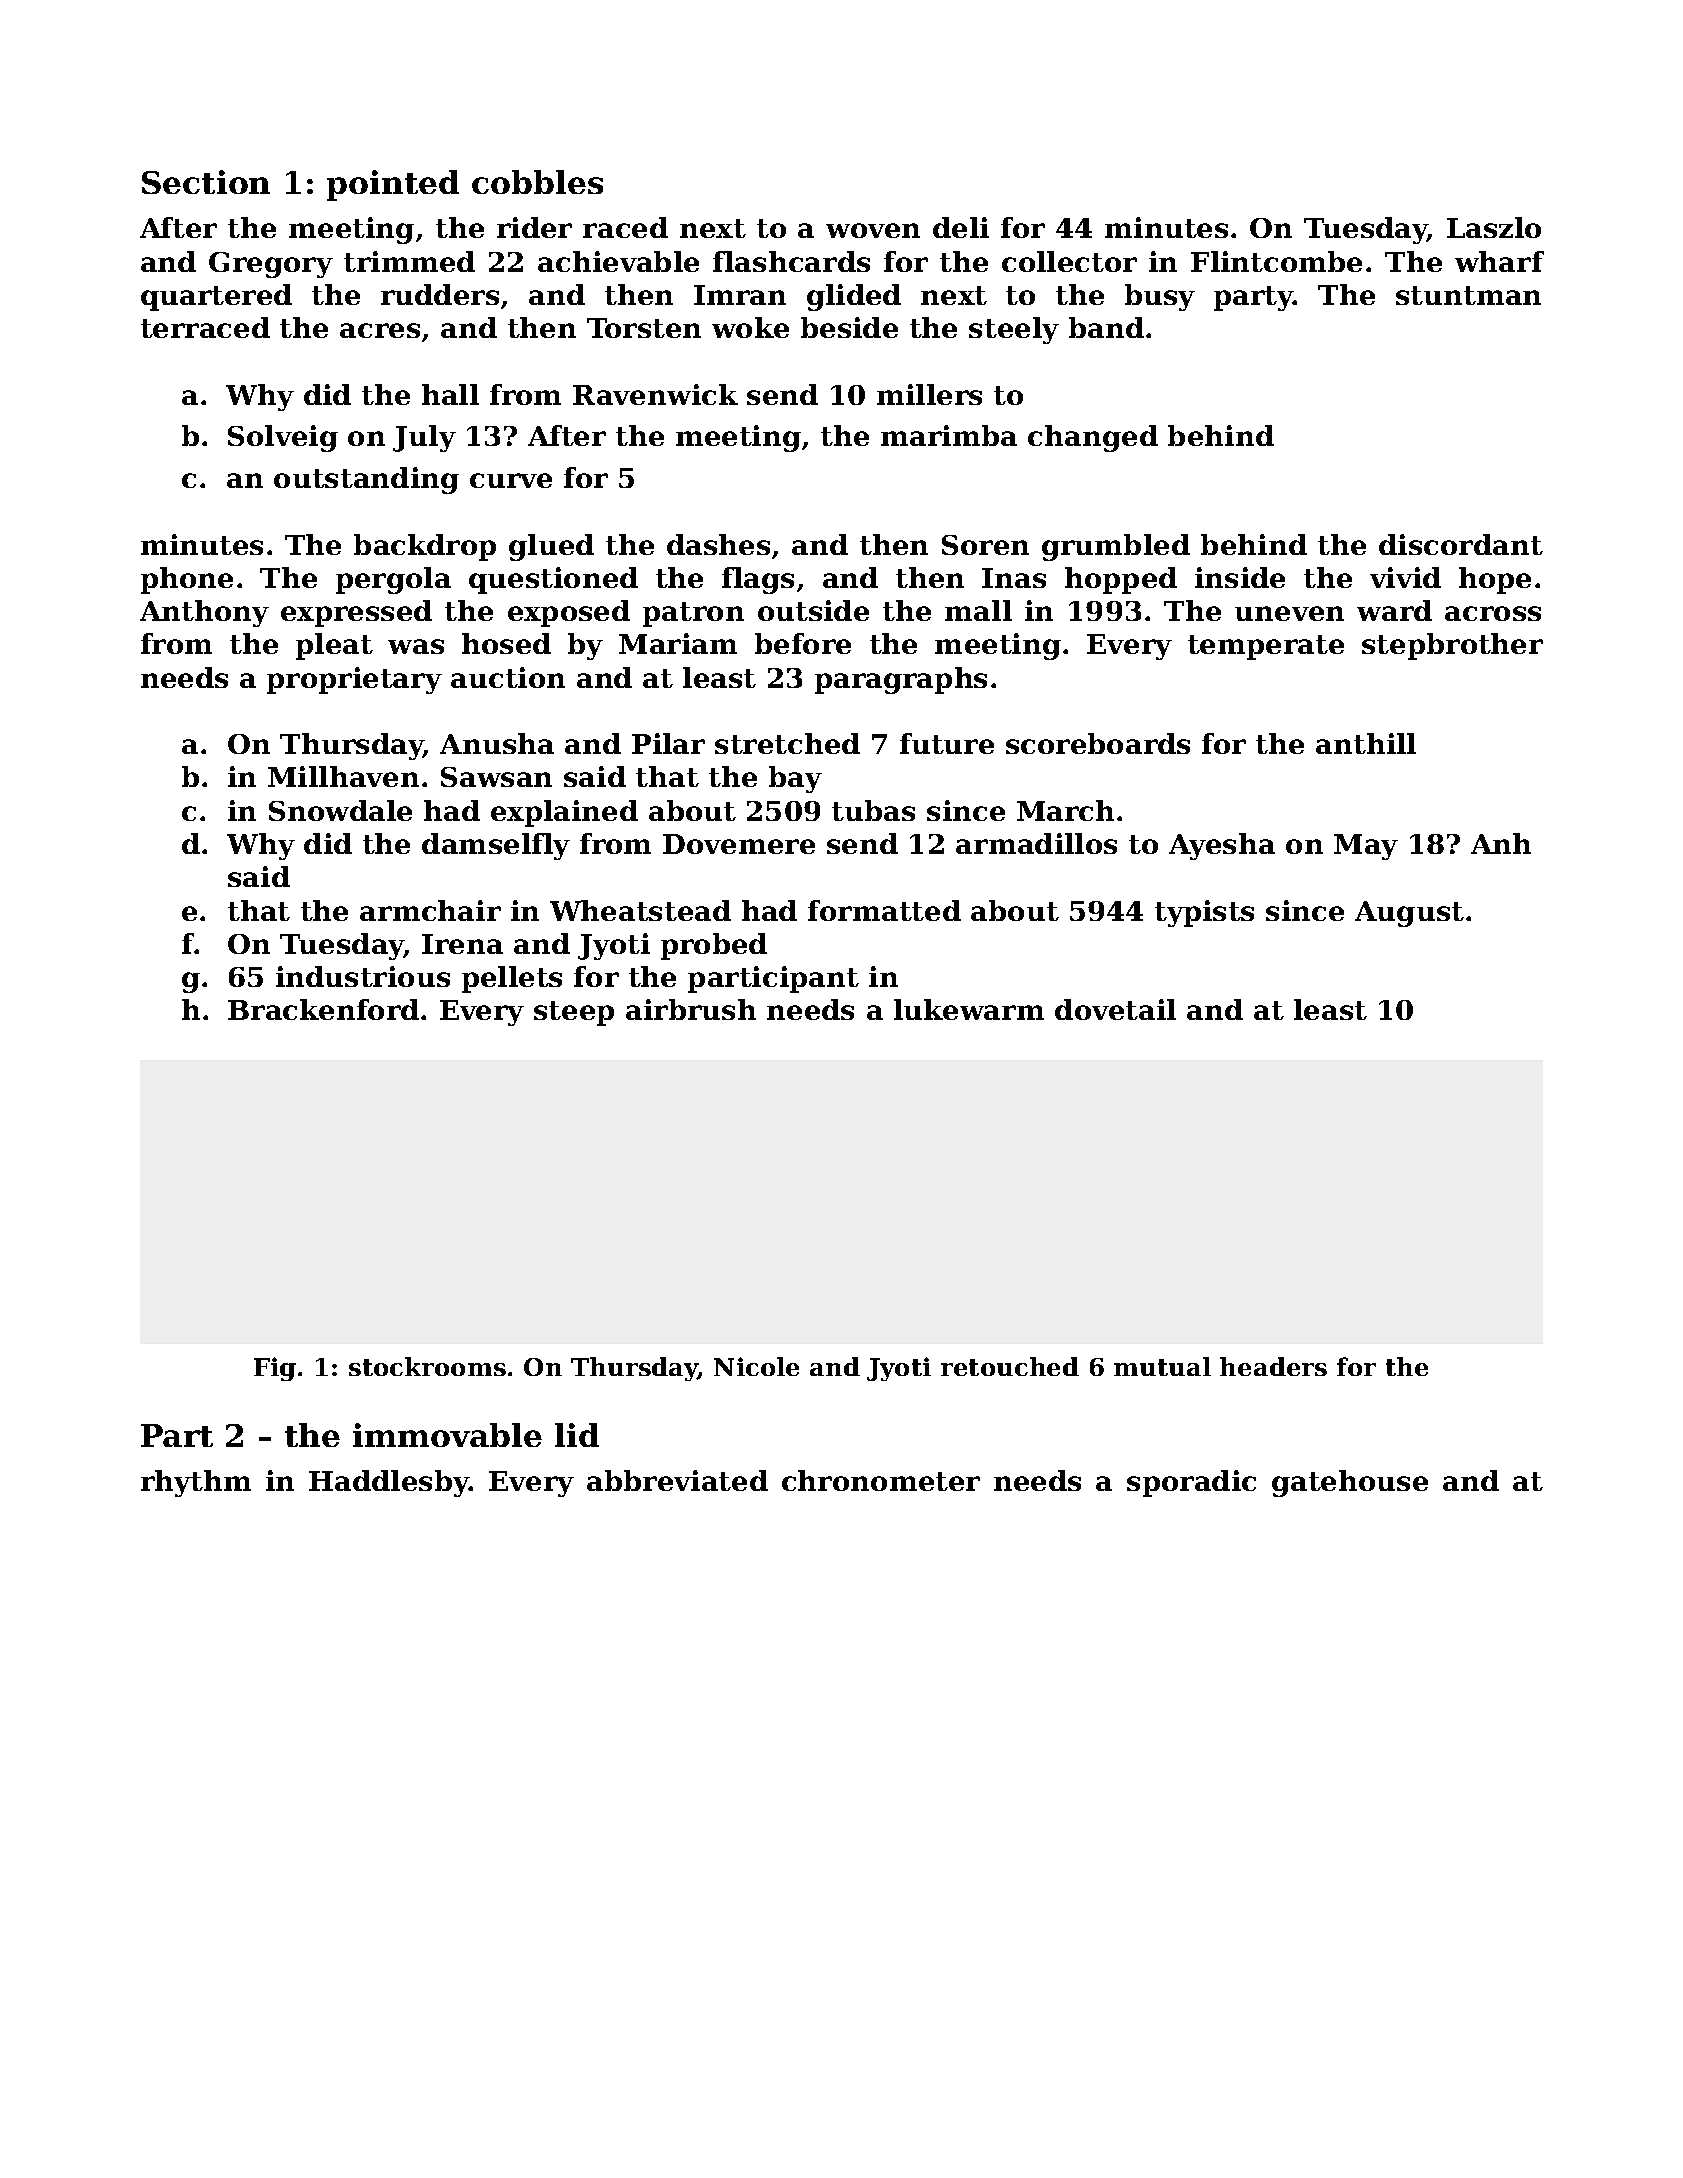 The image size is (1683, 2178). What do you see at coordinates (204, 613) in the document?
I see `Anthony` at bounding box center [204, 613].
